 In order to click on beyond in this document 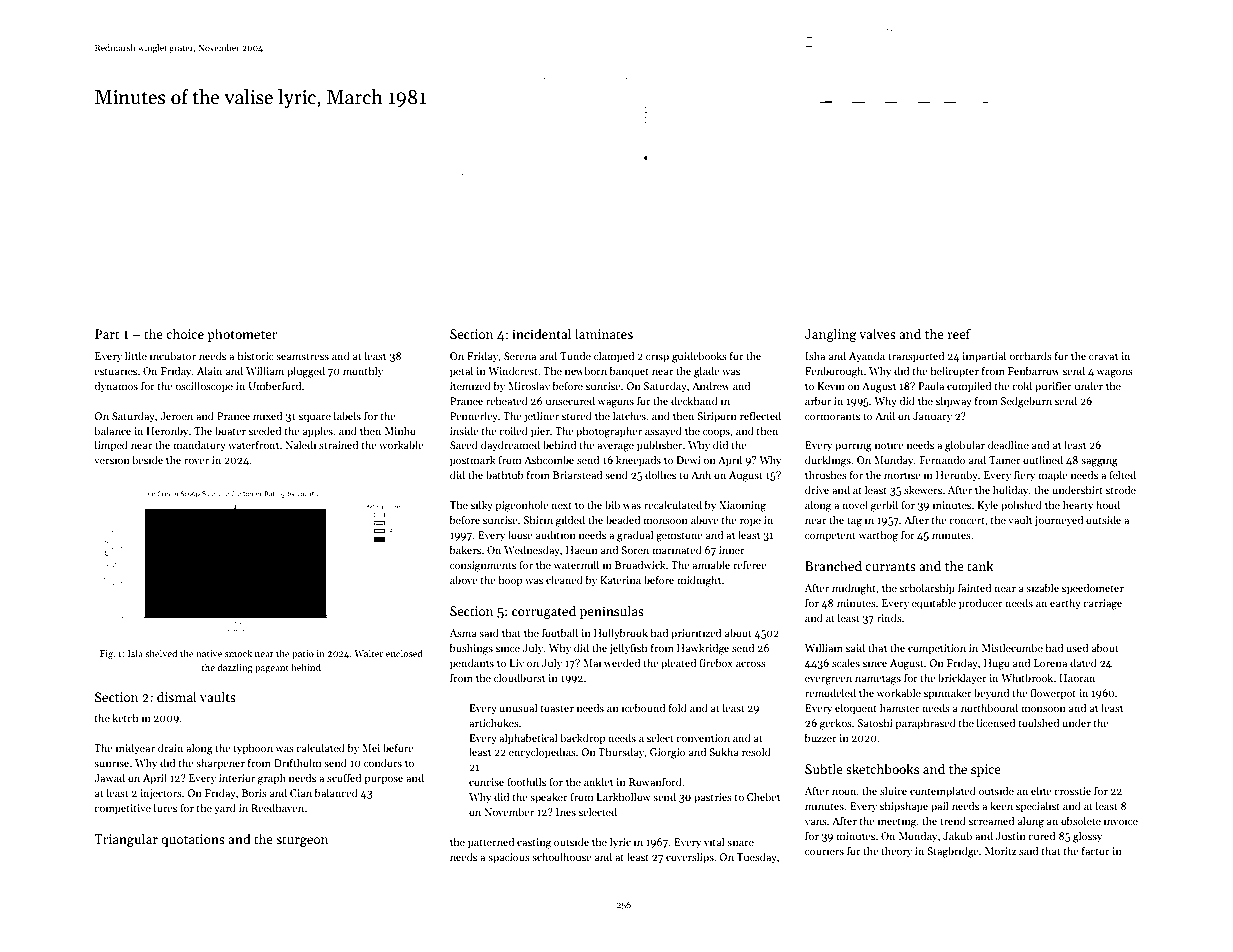, I will do `click(991, 693)`.
